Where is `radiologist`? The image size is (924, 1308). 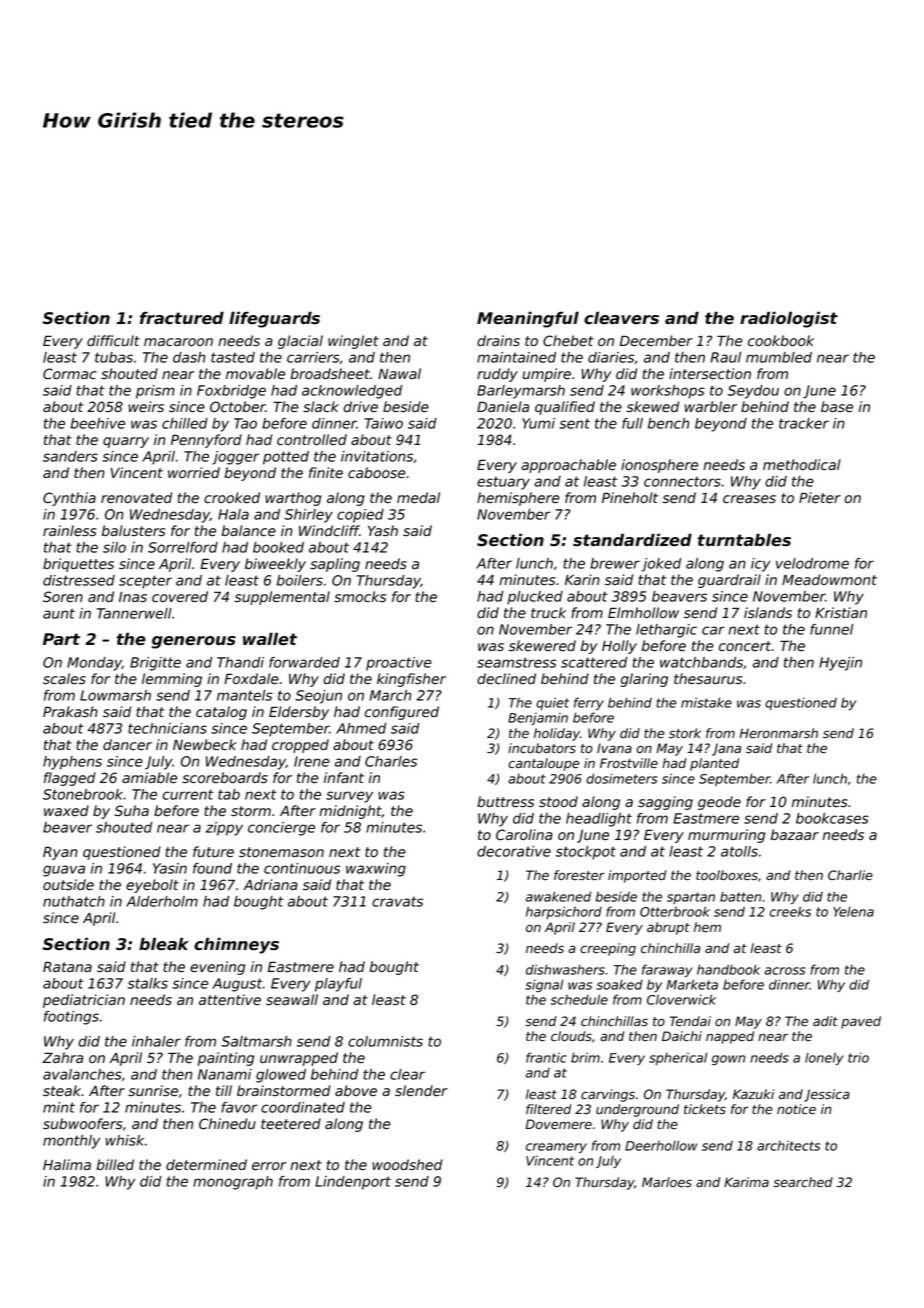
radiologist is located at coordinates (789, 319).
